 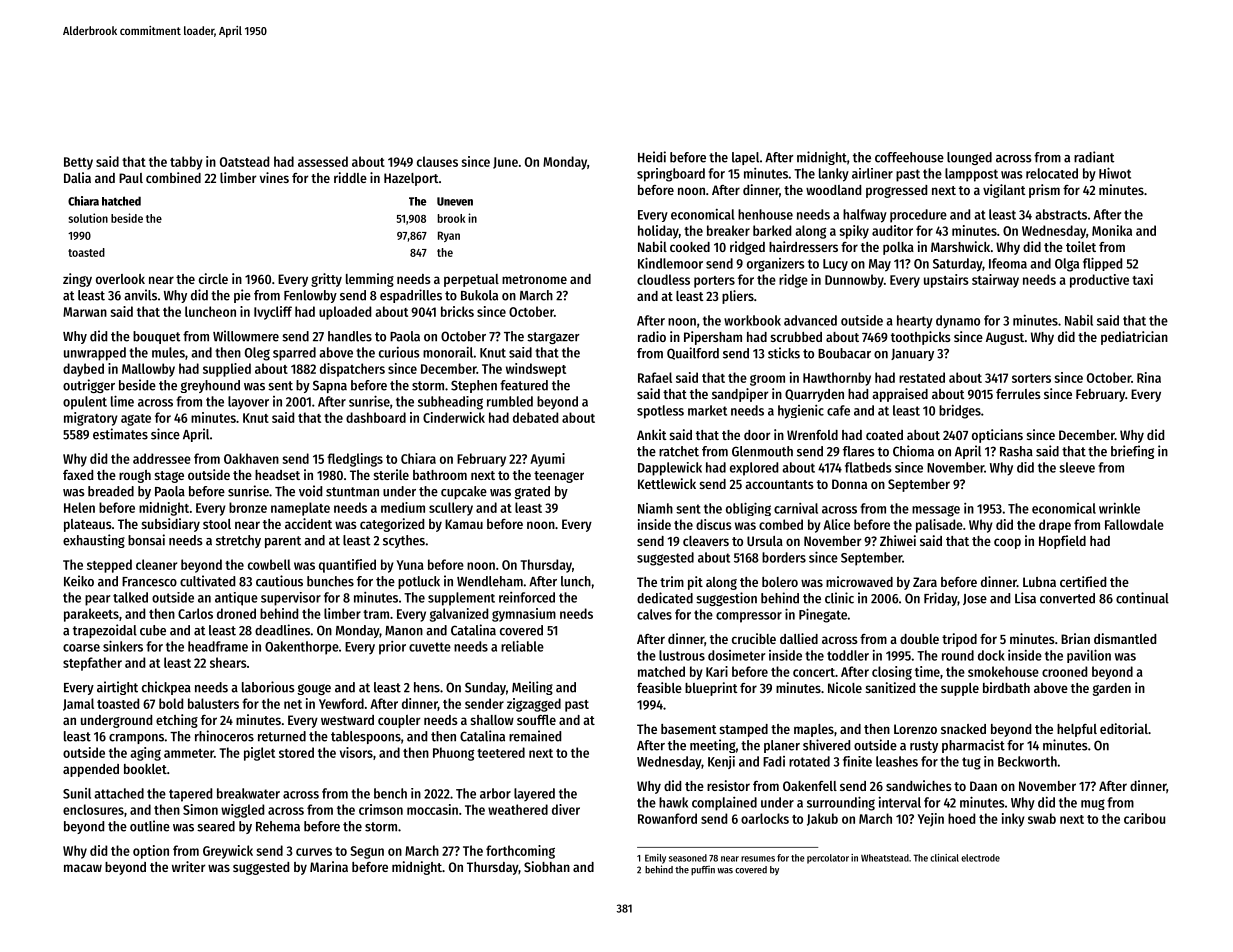 I want to click on Heidi, so click(x=652, y=157).
